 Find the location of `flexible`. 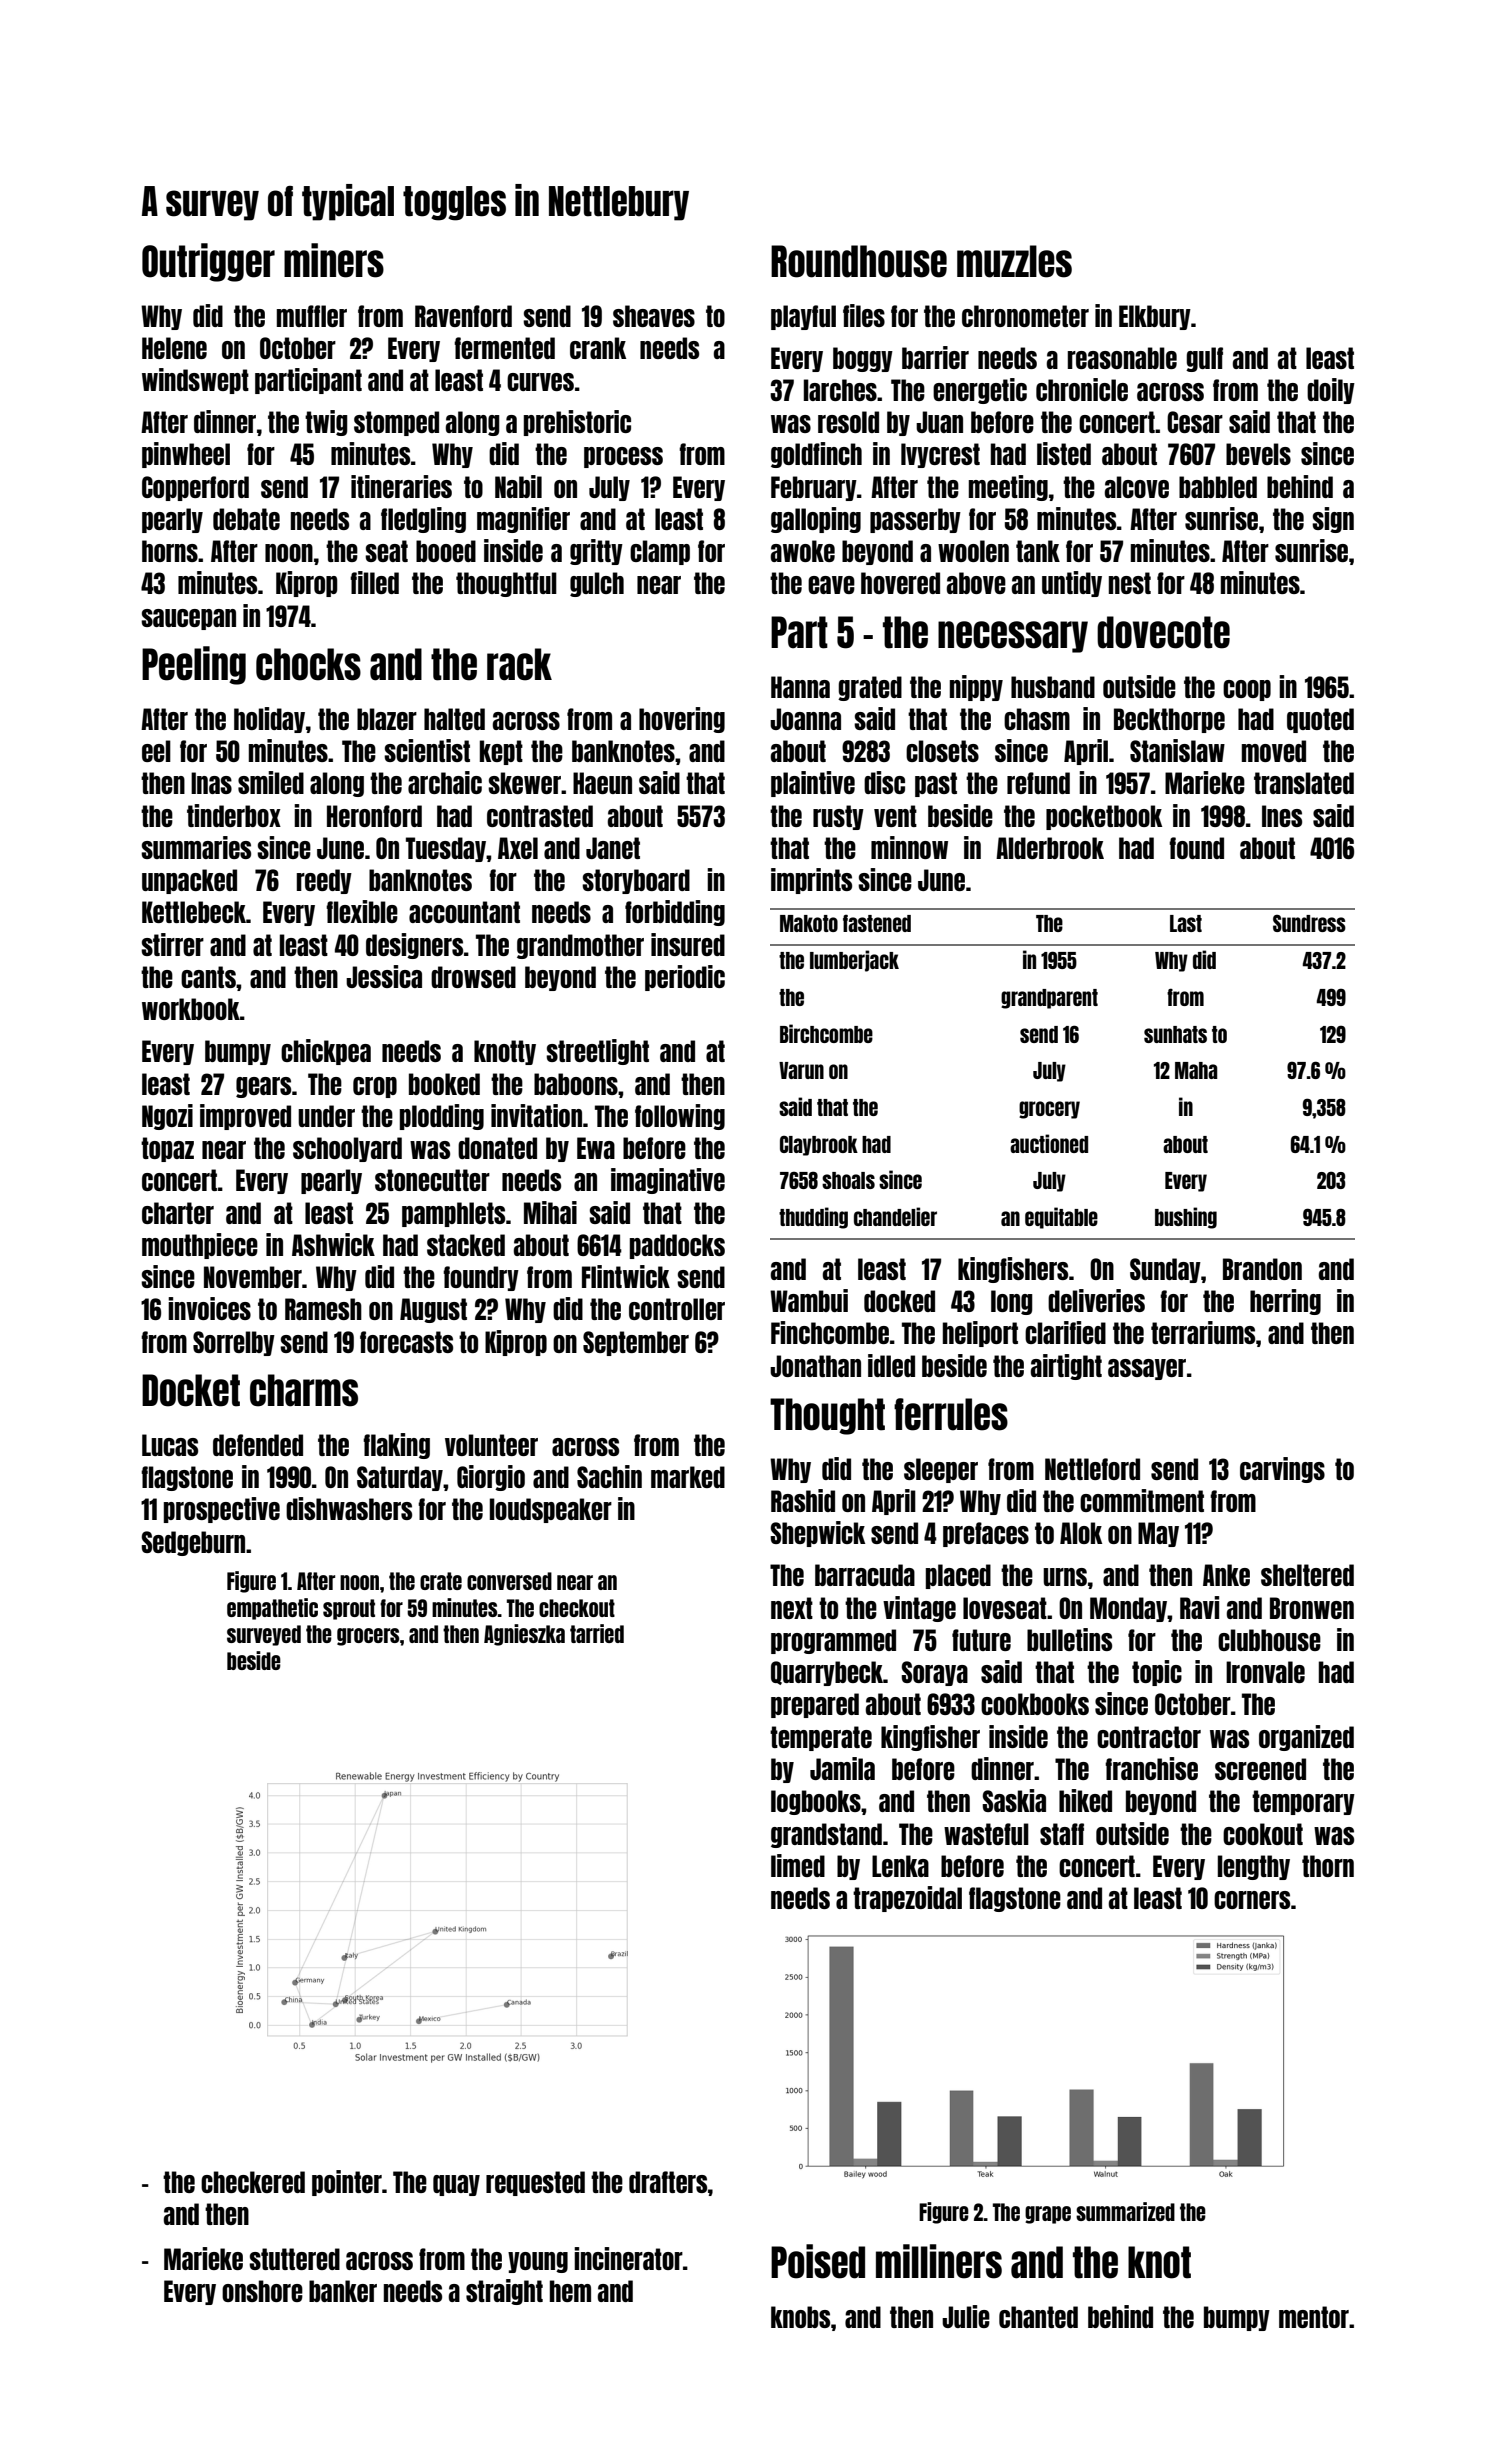

flexible is located at coordinates (362, 911).
